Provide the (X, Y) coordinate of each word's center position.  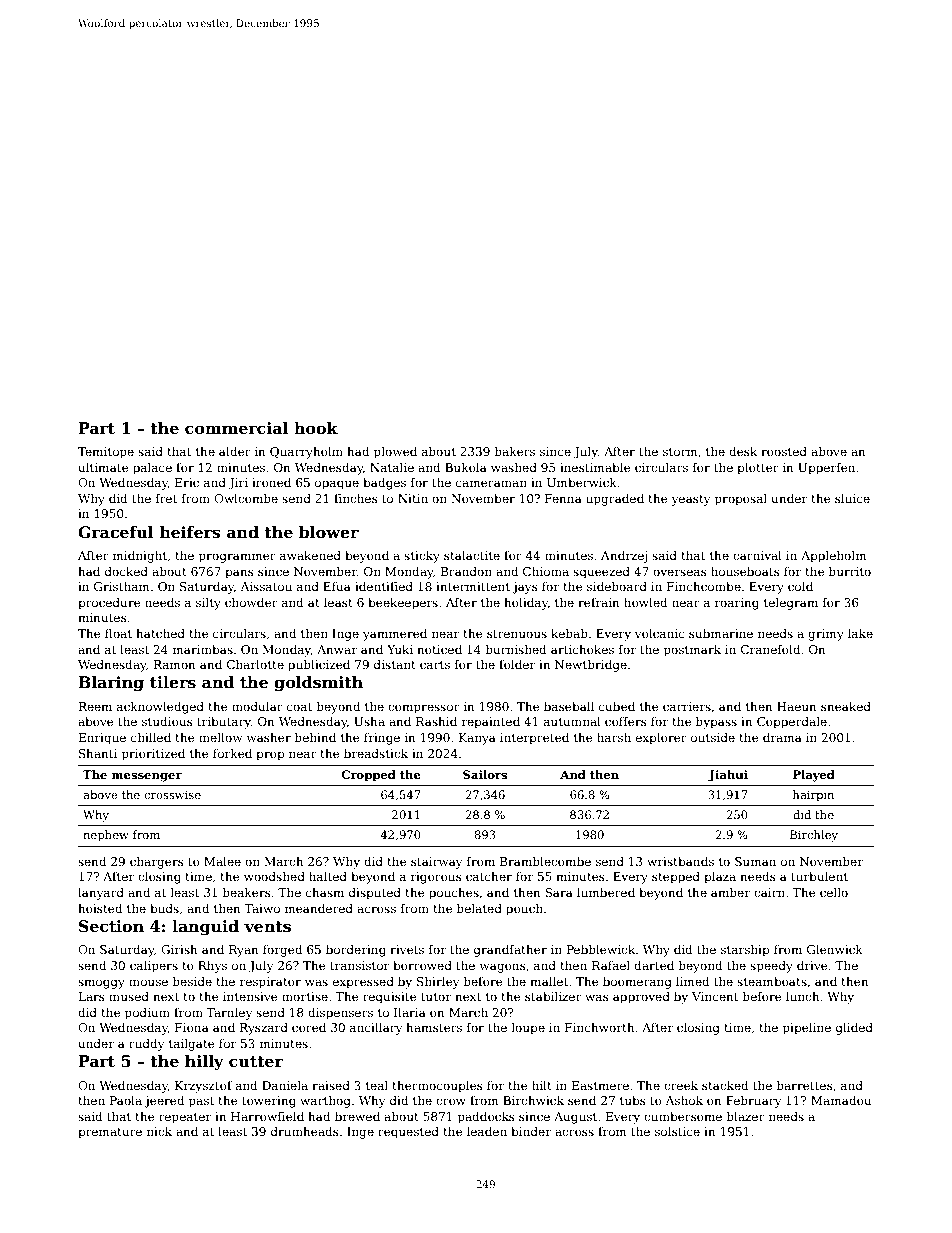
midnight (140, 556)
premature (110, 1133)
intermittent (473, 586)
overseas (680, 572)
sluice (852, 498)
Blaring (111, 684)
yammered (395, 635)
